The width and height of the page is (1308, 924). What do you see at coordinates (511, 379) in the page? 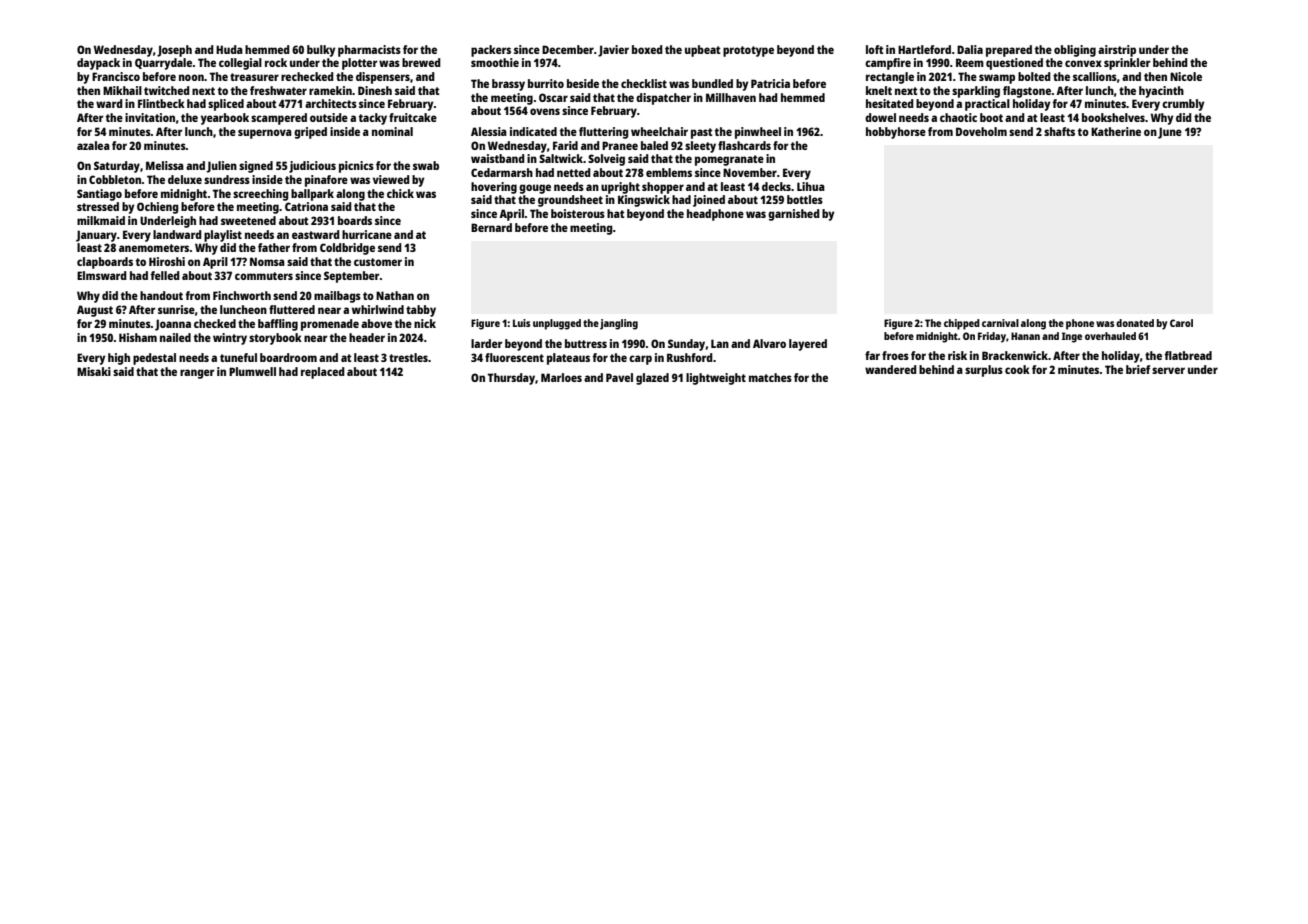
I see `Thursday` at bounding box center [511, 379].
